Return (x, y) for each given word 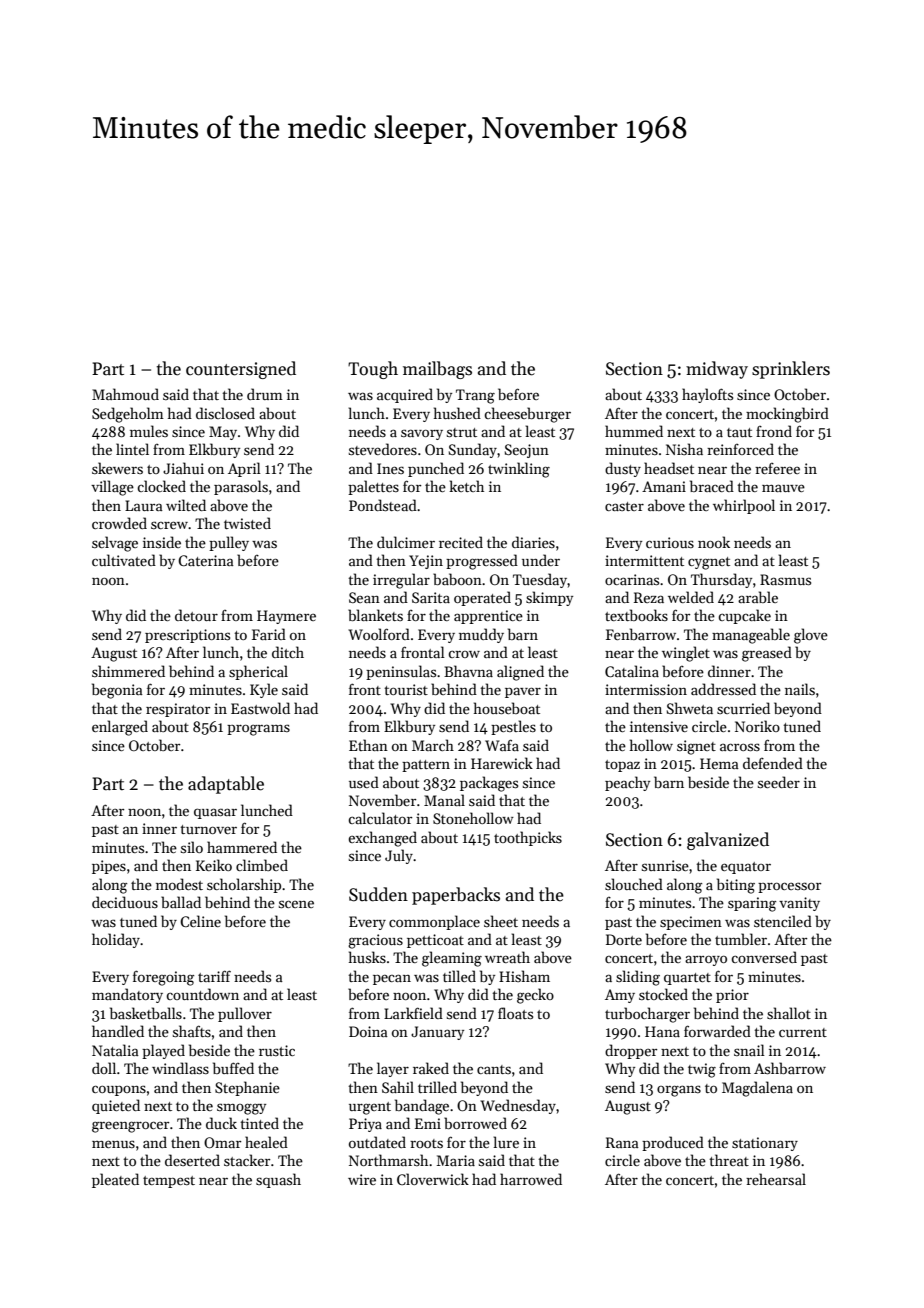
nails (800, 689)
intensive (659, 726)
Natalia (115, 1050)
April (244, 469)
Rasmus (785, 579)
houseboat (507, 708)
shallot (789, 1013)
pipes (109, 867)
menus (113, 1144)
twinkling (519, 470)
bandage (422, 1107)
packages (489, 784)
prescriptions (187, 636)
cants (494, 1069)
